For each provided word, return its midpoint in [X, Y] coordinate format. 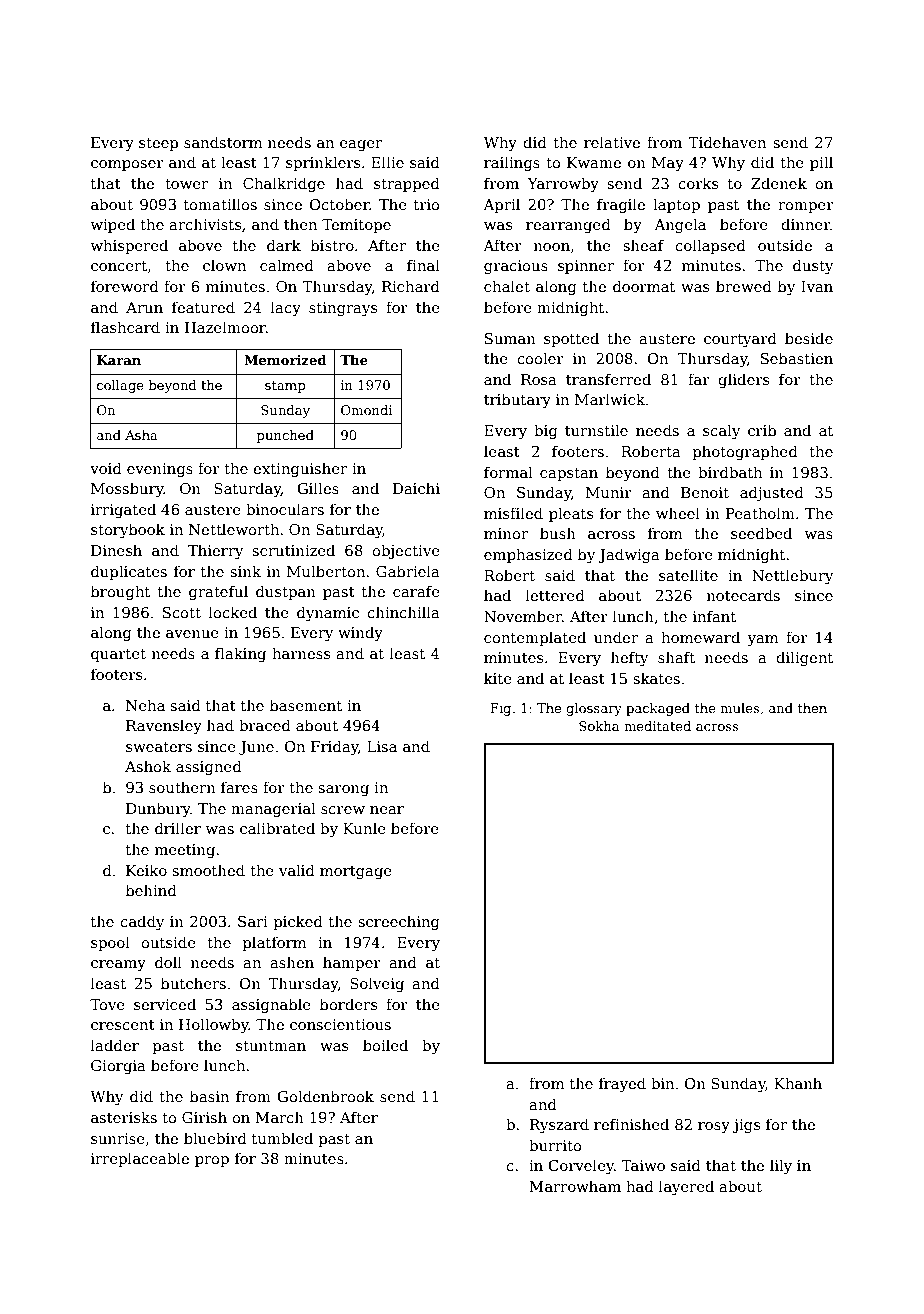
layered [686, 1187]
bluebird [215, 1138]
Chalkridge [284, 185]
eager [361, 145]
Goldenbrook [325, 1096]
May [668, 164]
